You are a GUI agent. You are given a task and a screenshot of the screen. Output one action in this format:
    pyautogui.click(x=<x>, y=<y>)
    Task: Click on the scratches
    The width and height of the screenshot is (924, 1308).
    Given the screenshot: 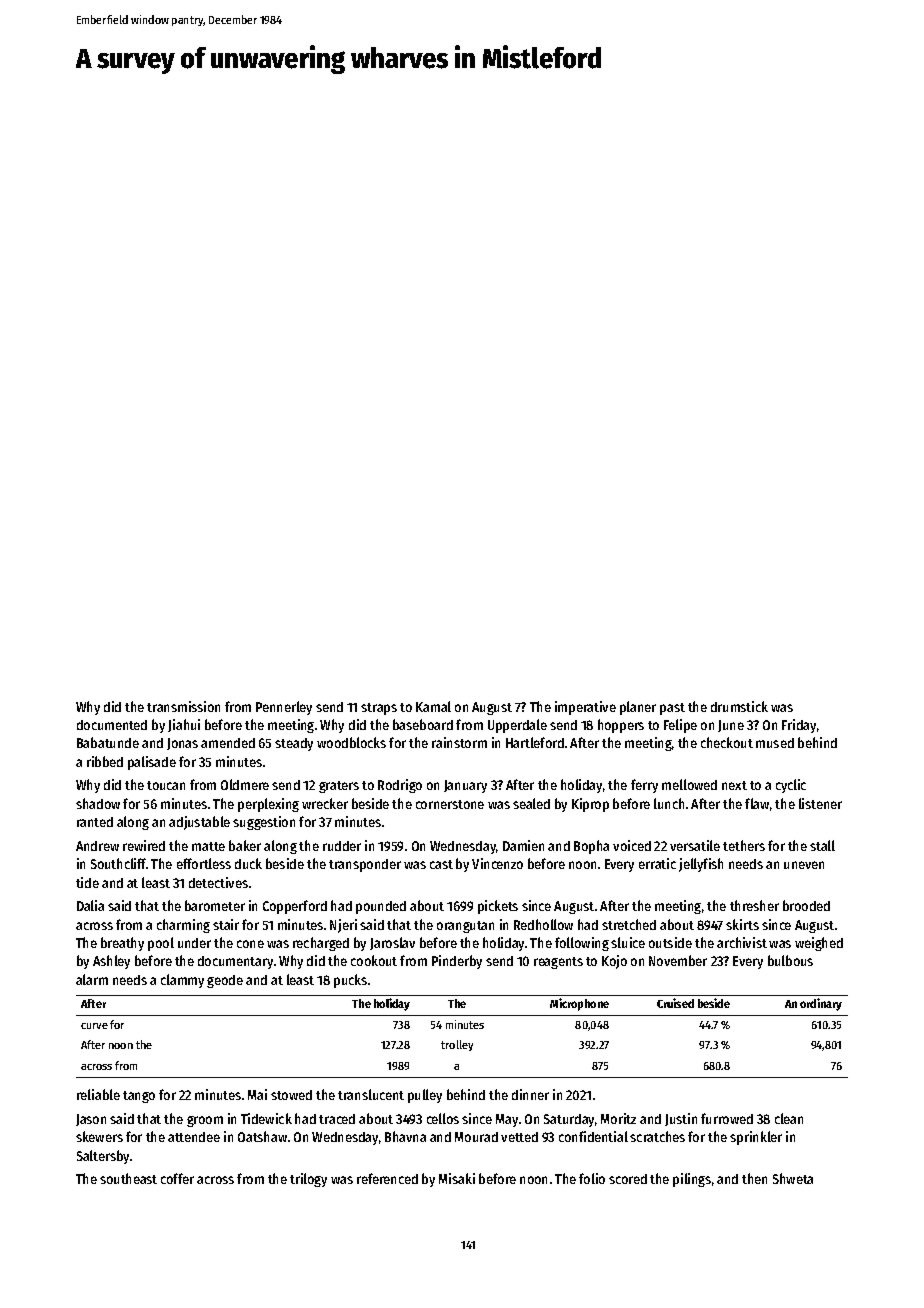 What is the action you would take?
    pyautogui.click(x=657, y=1136)
